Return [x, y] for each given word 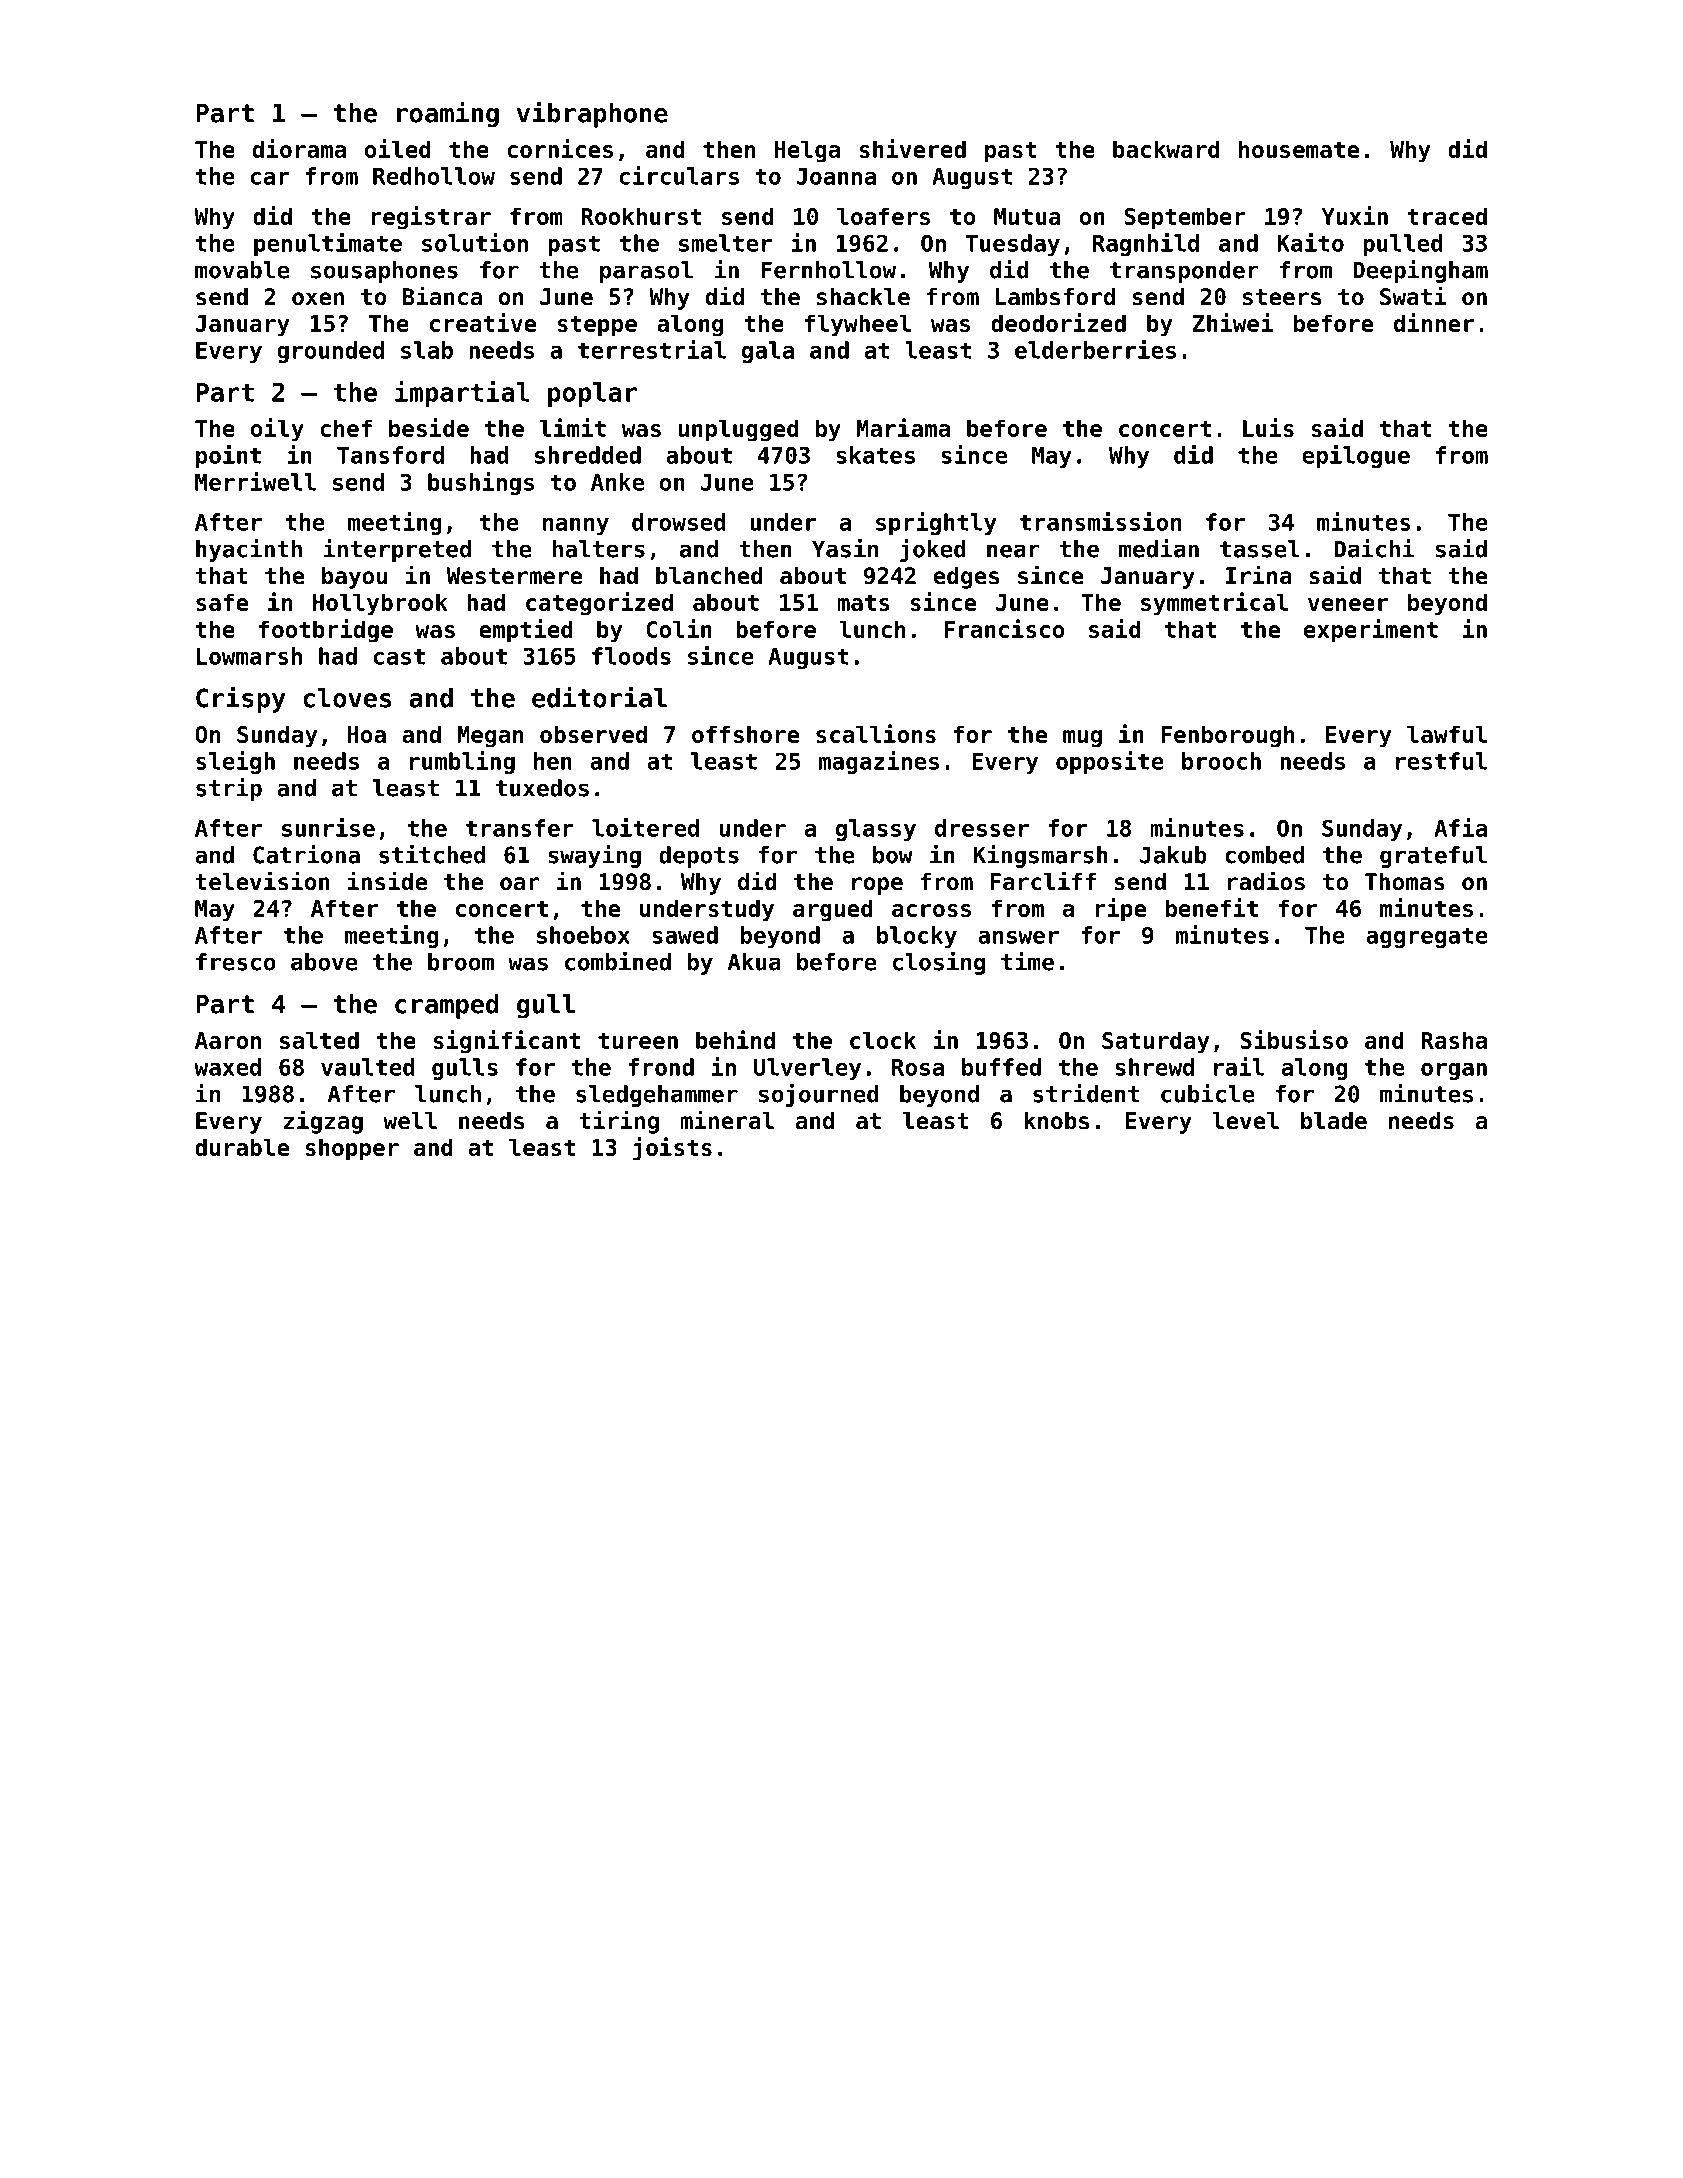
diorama [299, 148]
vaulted [368, 1067]
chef [346, 428]
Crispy [241, 699]
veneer [1348, 604]
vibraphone [592, 114]
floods [631, 656]
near [1013, 551]
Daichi [1375, 548]
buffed [1001, 1067]
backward [1166, 149]
